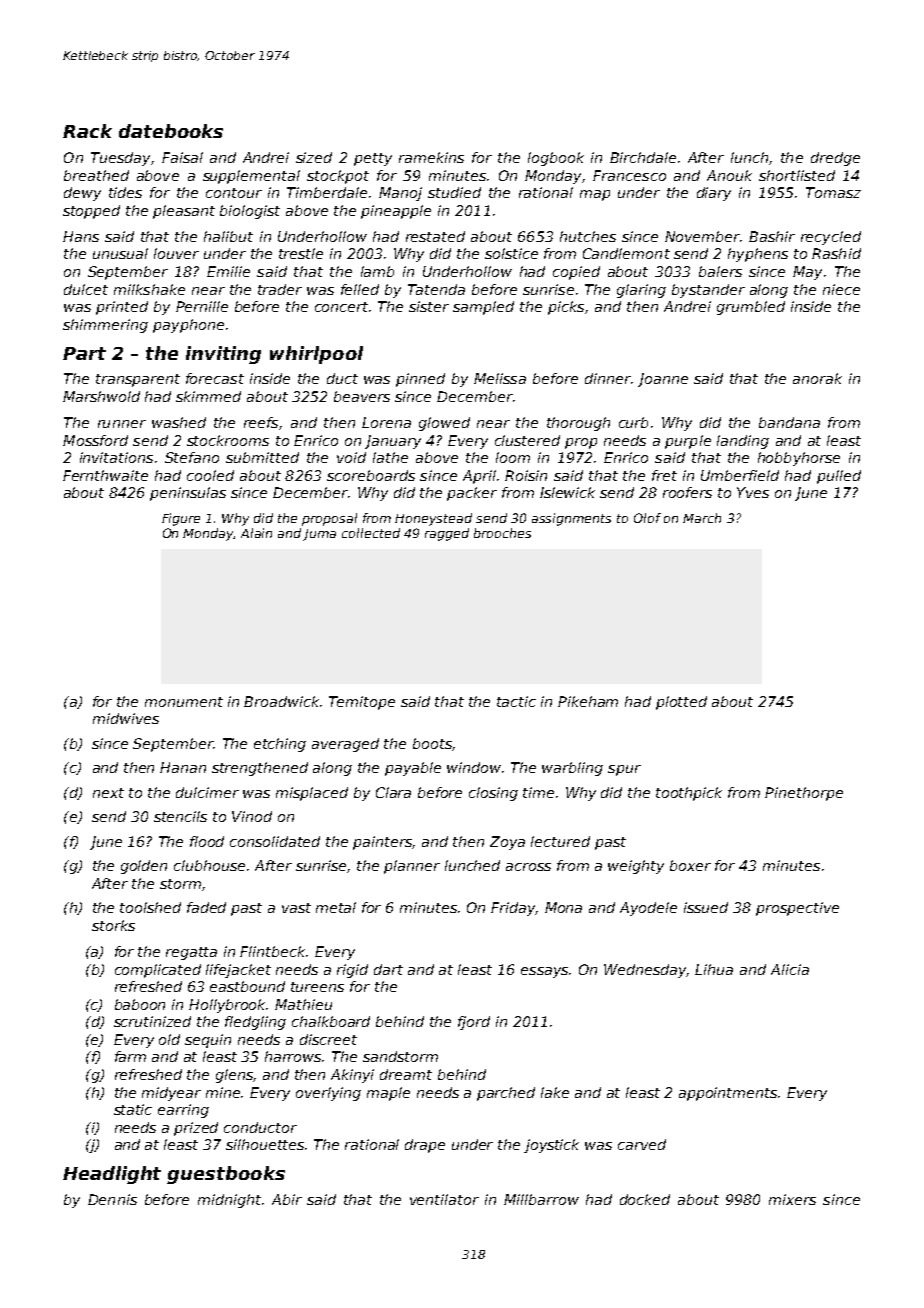 This screenshot has height=1308, width=924. I want to click on parched, so click(506, 1094).
